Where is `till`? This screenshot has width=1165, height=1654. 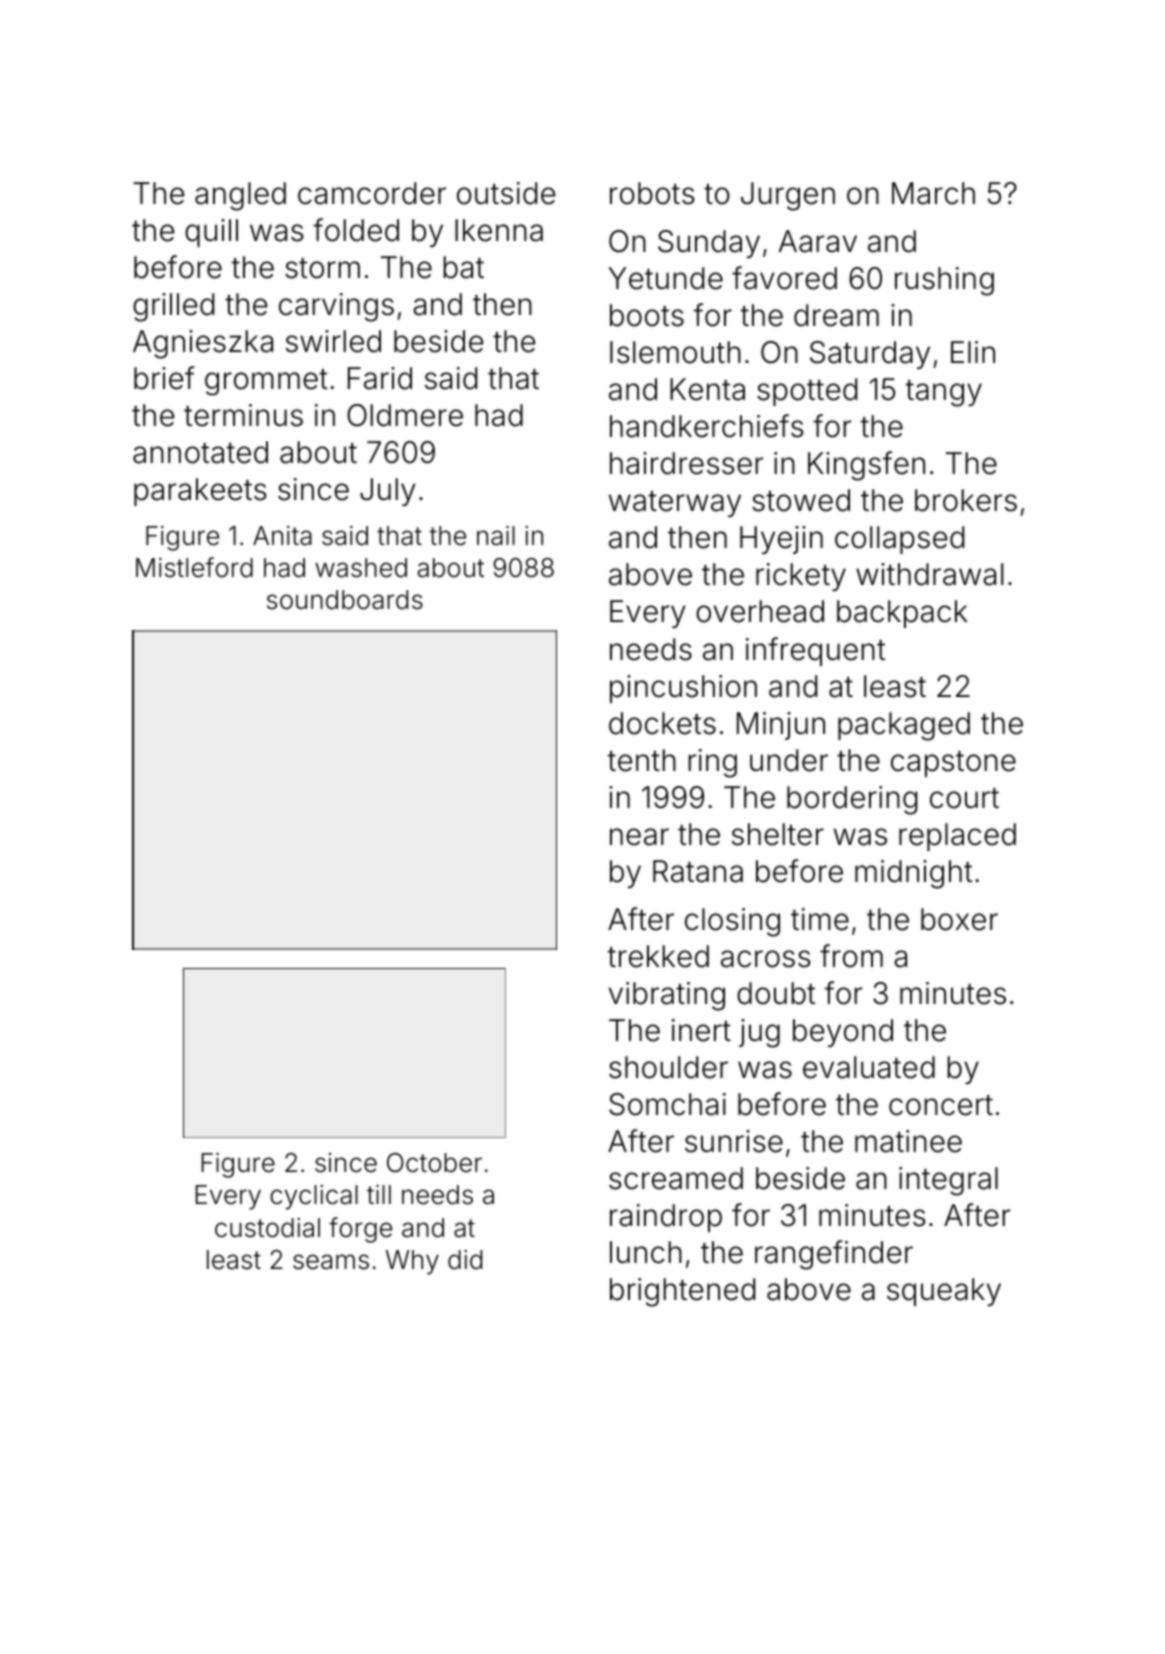
till is located at coordinates (379, 1194).
